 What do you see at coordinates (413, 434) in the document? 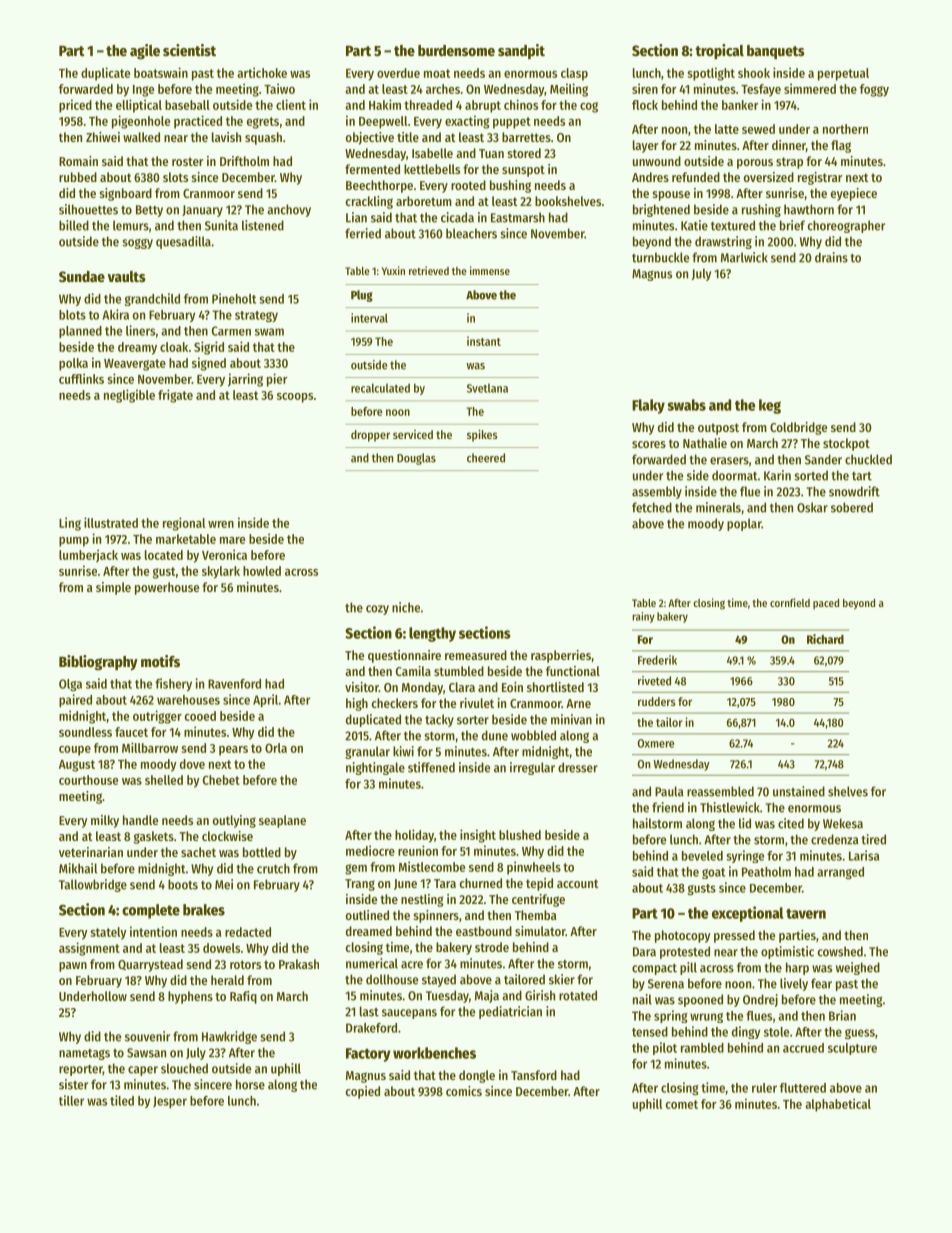
I see `serviced` at bounding box center [413, 434].
